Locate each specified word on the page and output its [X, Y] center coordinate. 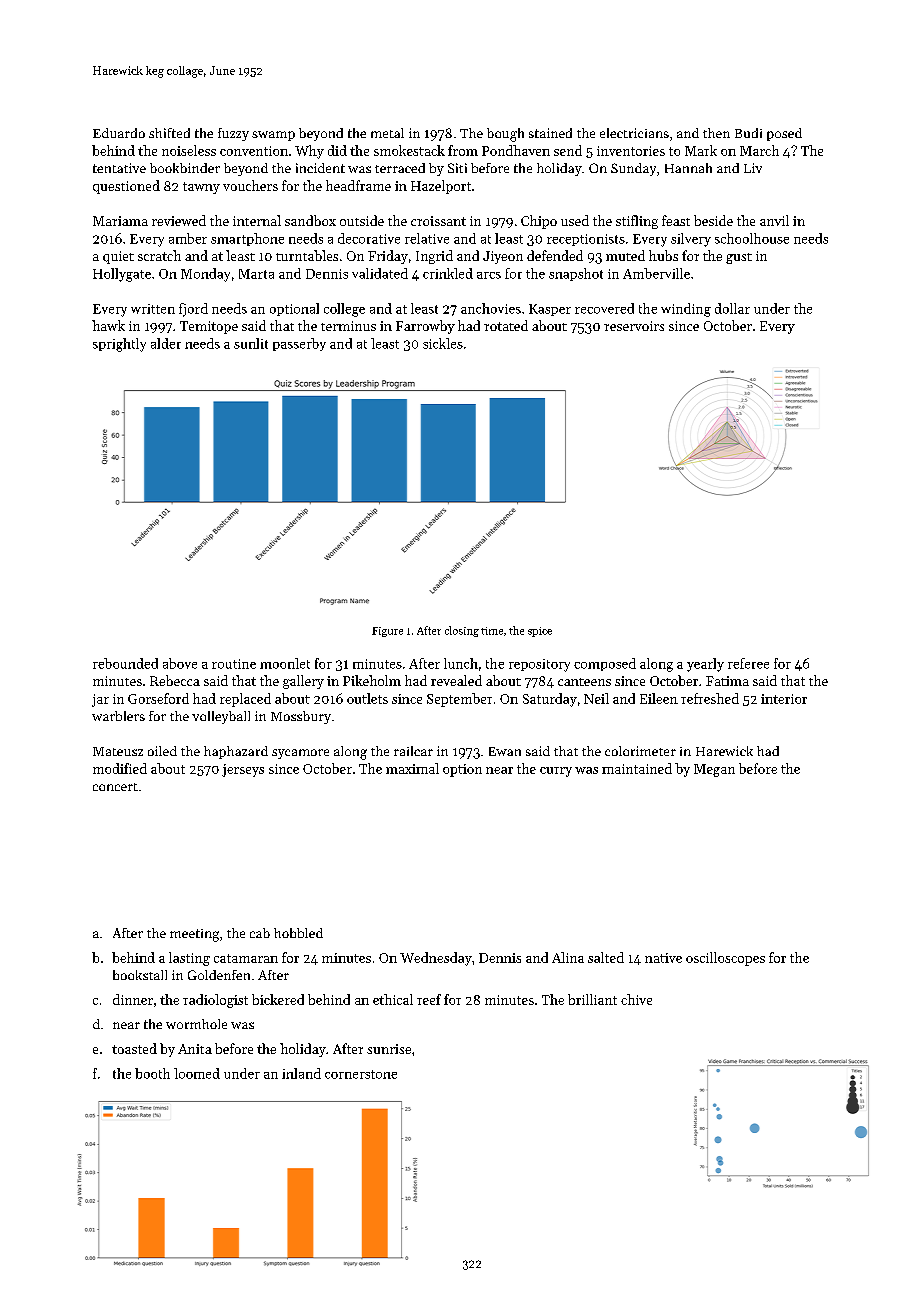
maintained [637, 768]
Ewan [505, 751]
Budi [748, 133]
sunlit [251, 343]
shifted [169, 133]
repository [539, 665]
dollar [732, 308]
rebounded [125, 663]
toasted [134, 1048]
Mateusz [118, 751]
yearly [705, 665]
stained [550, 133]
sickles [443, 343]
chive [636, 999]
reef [429, 999]
